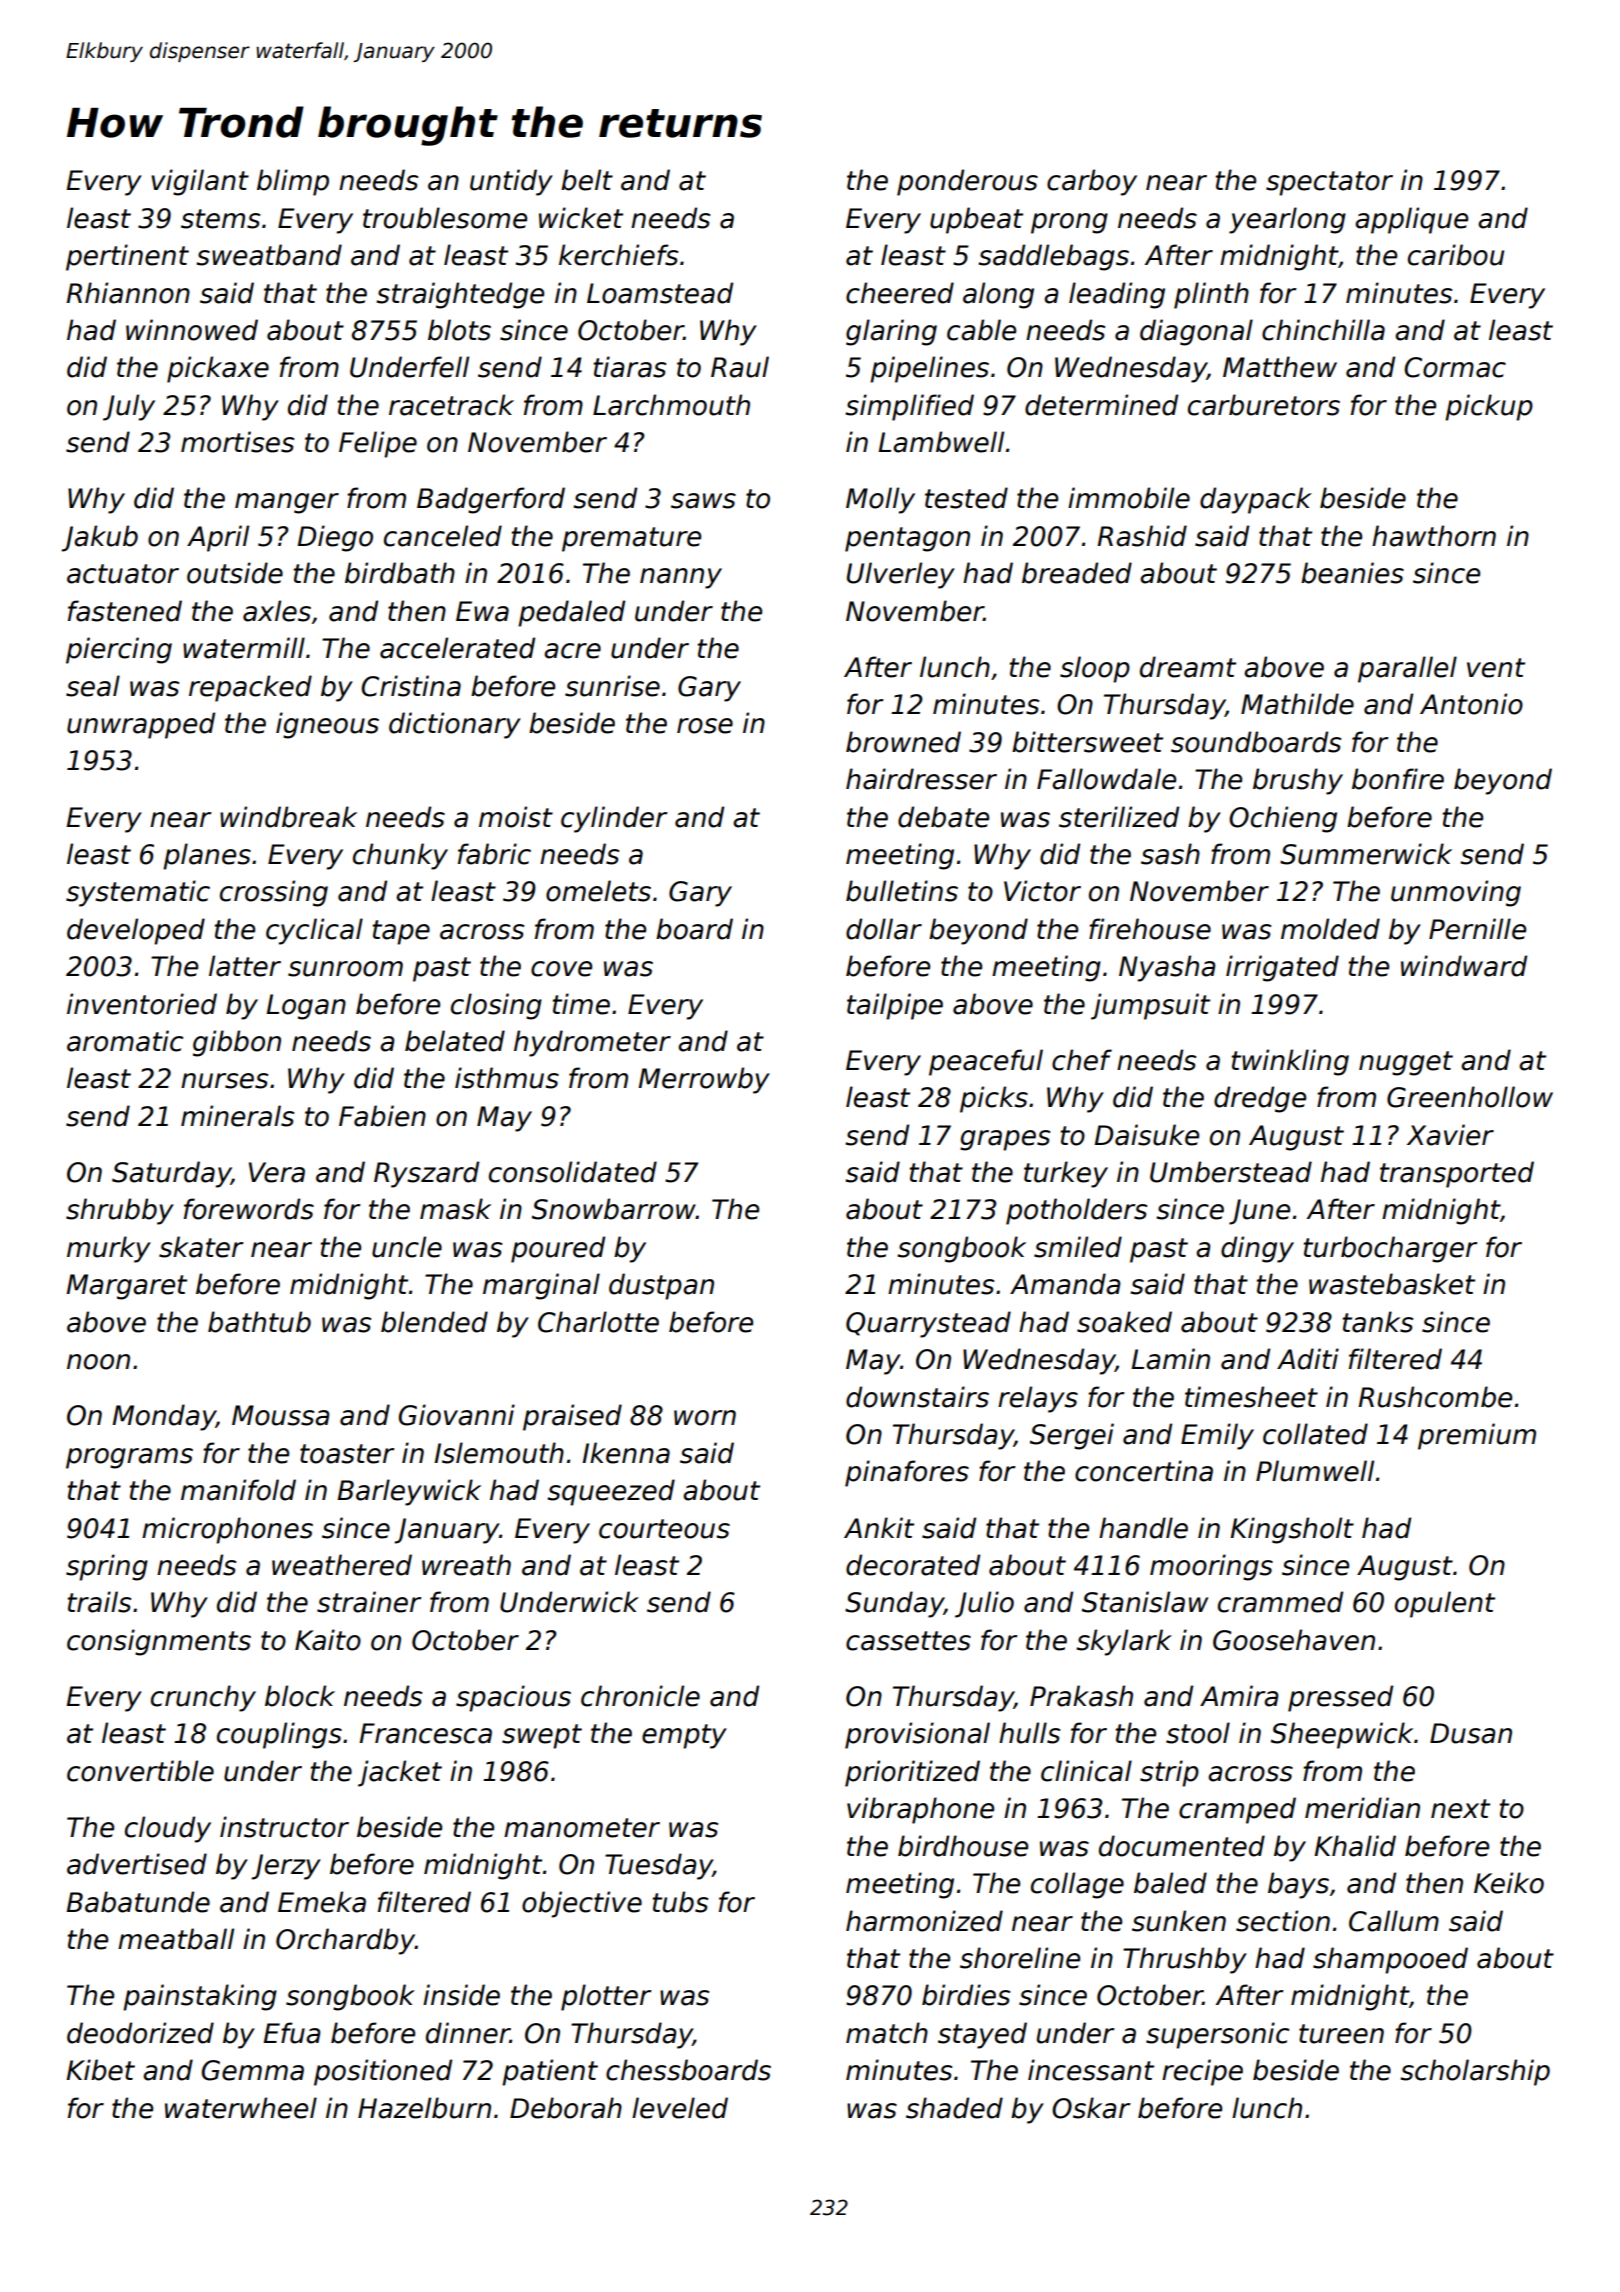  What do you see at coordinates (1411, 220) in the screenshot?
I see `applique` at bounding box center [1411, 220].
